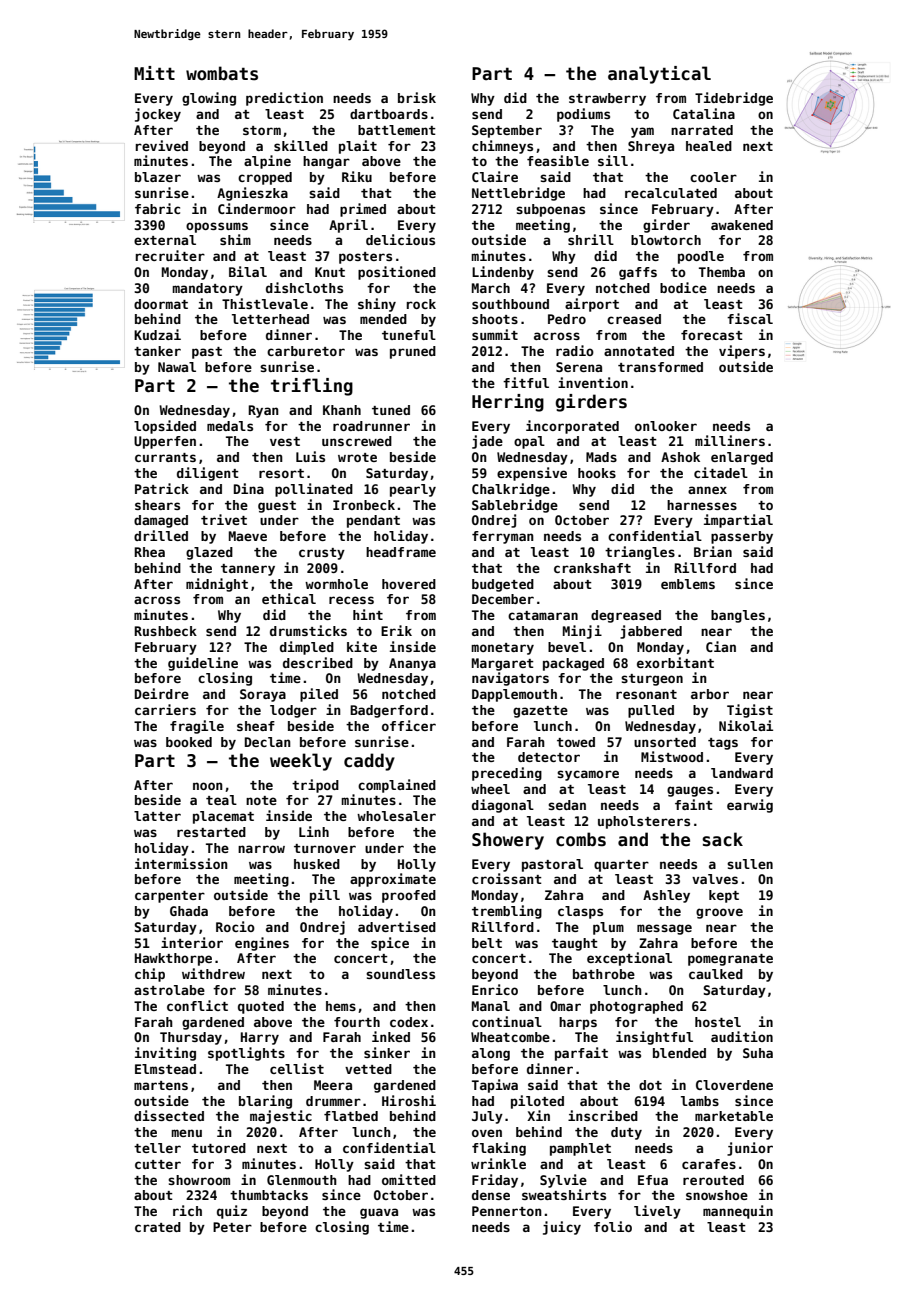  I want to click on Tidebridge, so click(734, 99).
